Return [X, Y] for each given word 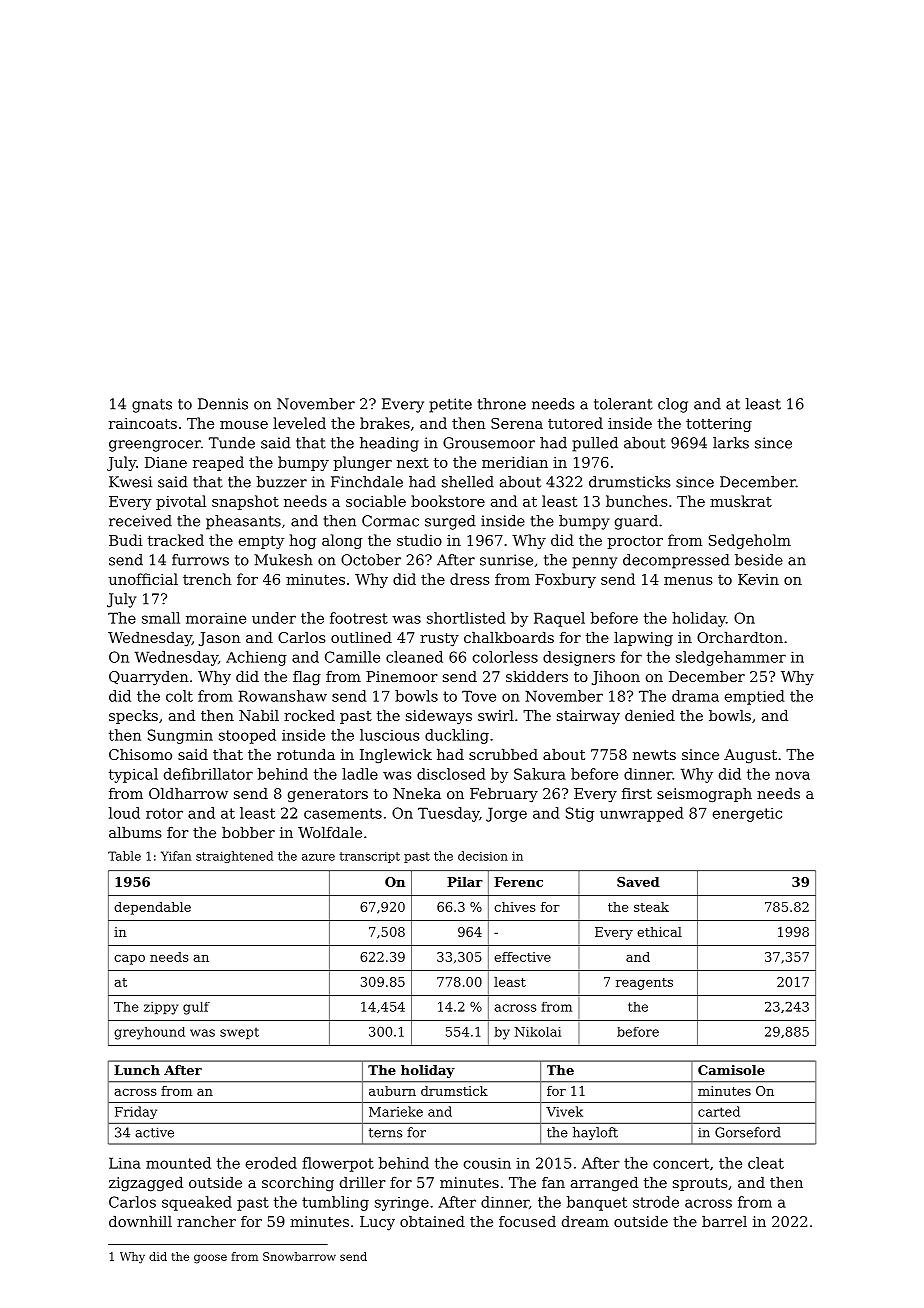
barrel [724, 1221]
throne [502, 404]
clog [673, 405]
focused [527, 1221]
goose [210, 1259]
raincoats [143, 423]
